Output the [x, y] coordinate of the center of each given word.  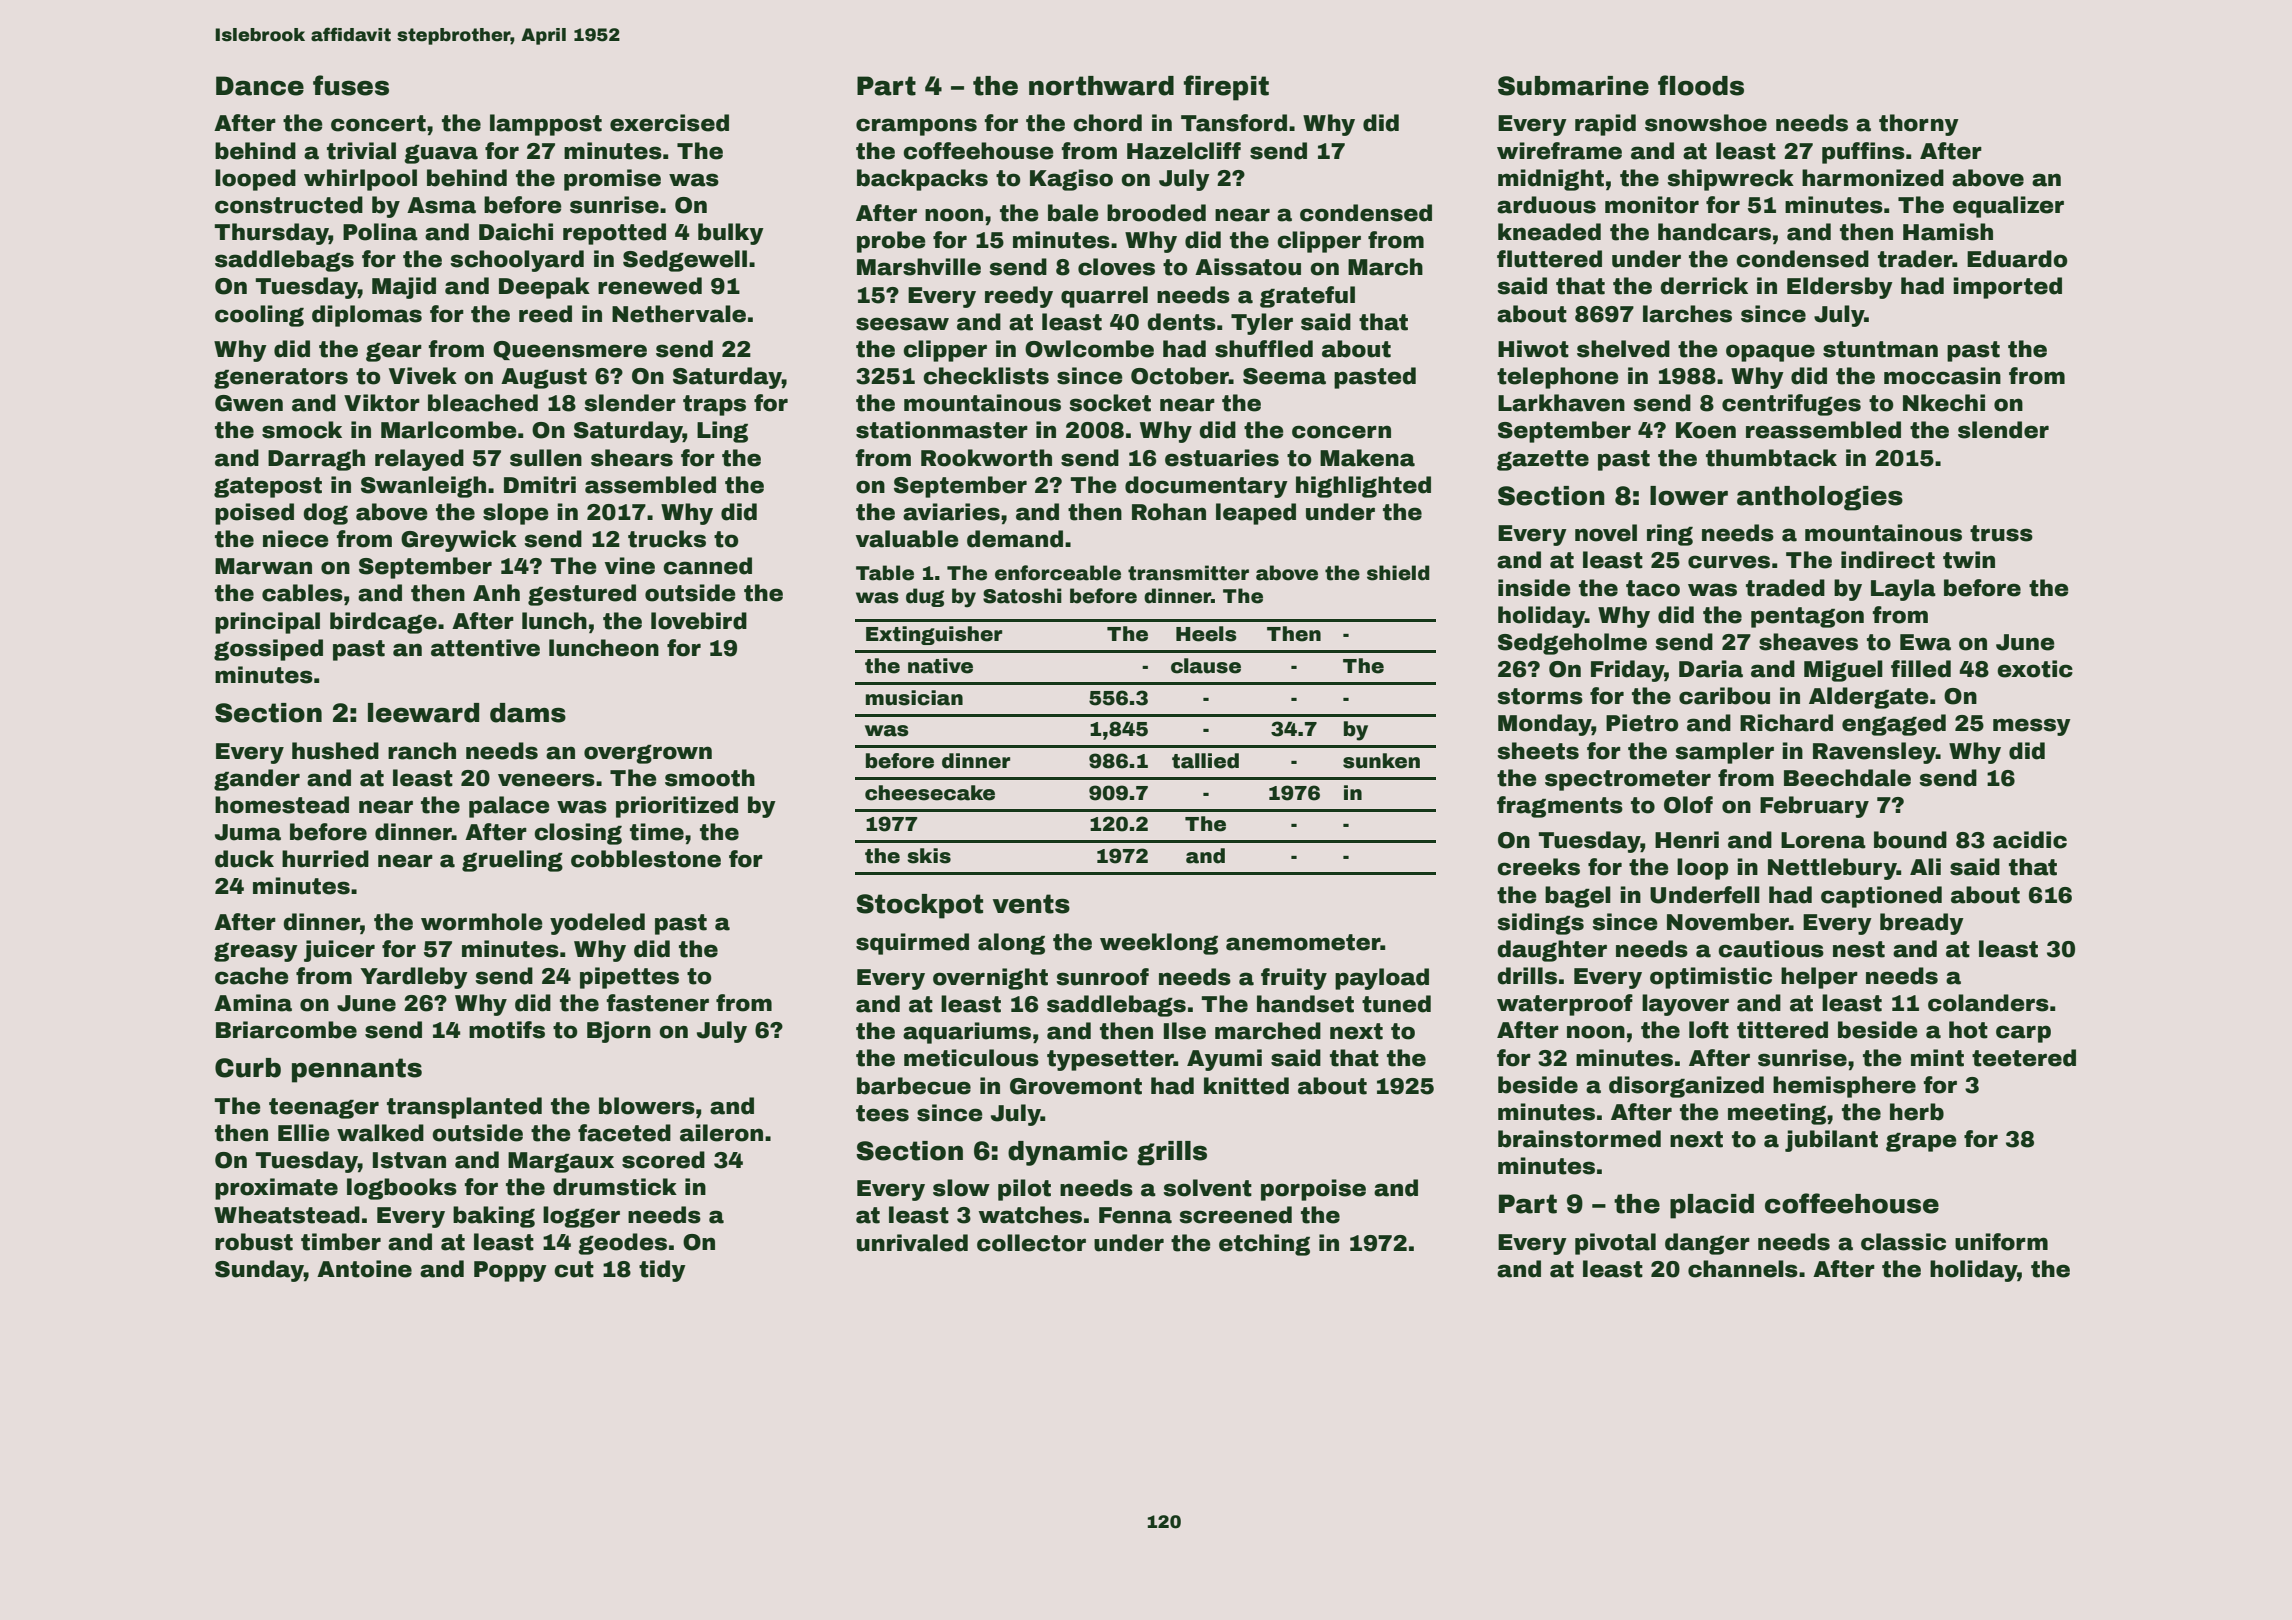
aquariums [967, 1033]
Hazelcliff [1184, 151]
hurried [325, 859]
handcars [1714, 232]
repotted [614, 234]
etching [1264, 1245]
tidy [662, 1271]
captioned [1881, 897]
